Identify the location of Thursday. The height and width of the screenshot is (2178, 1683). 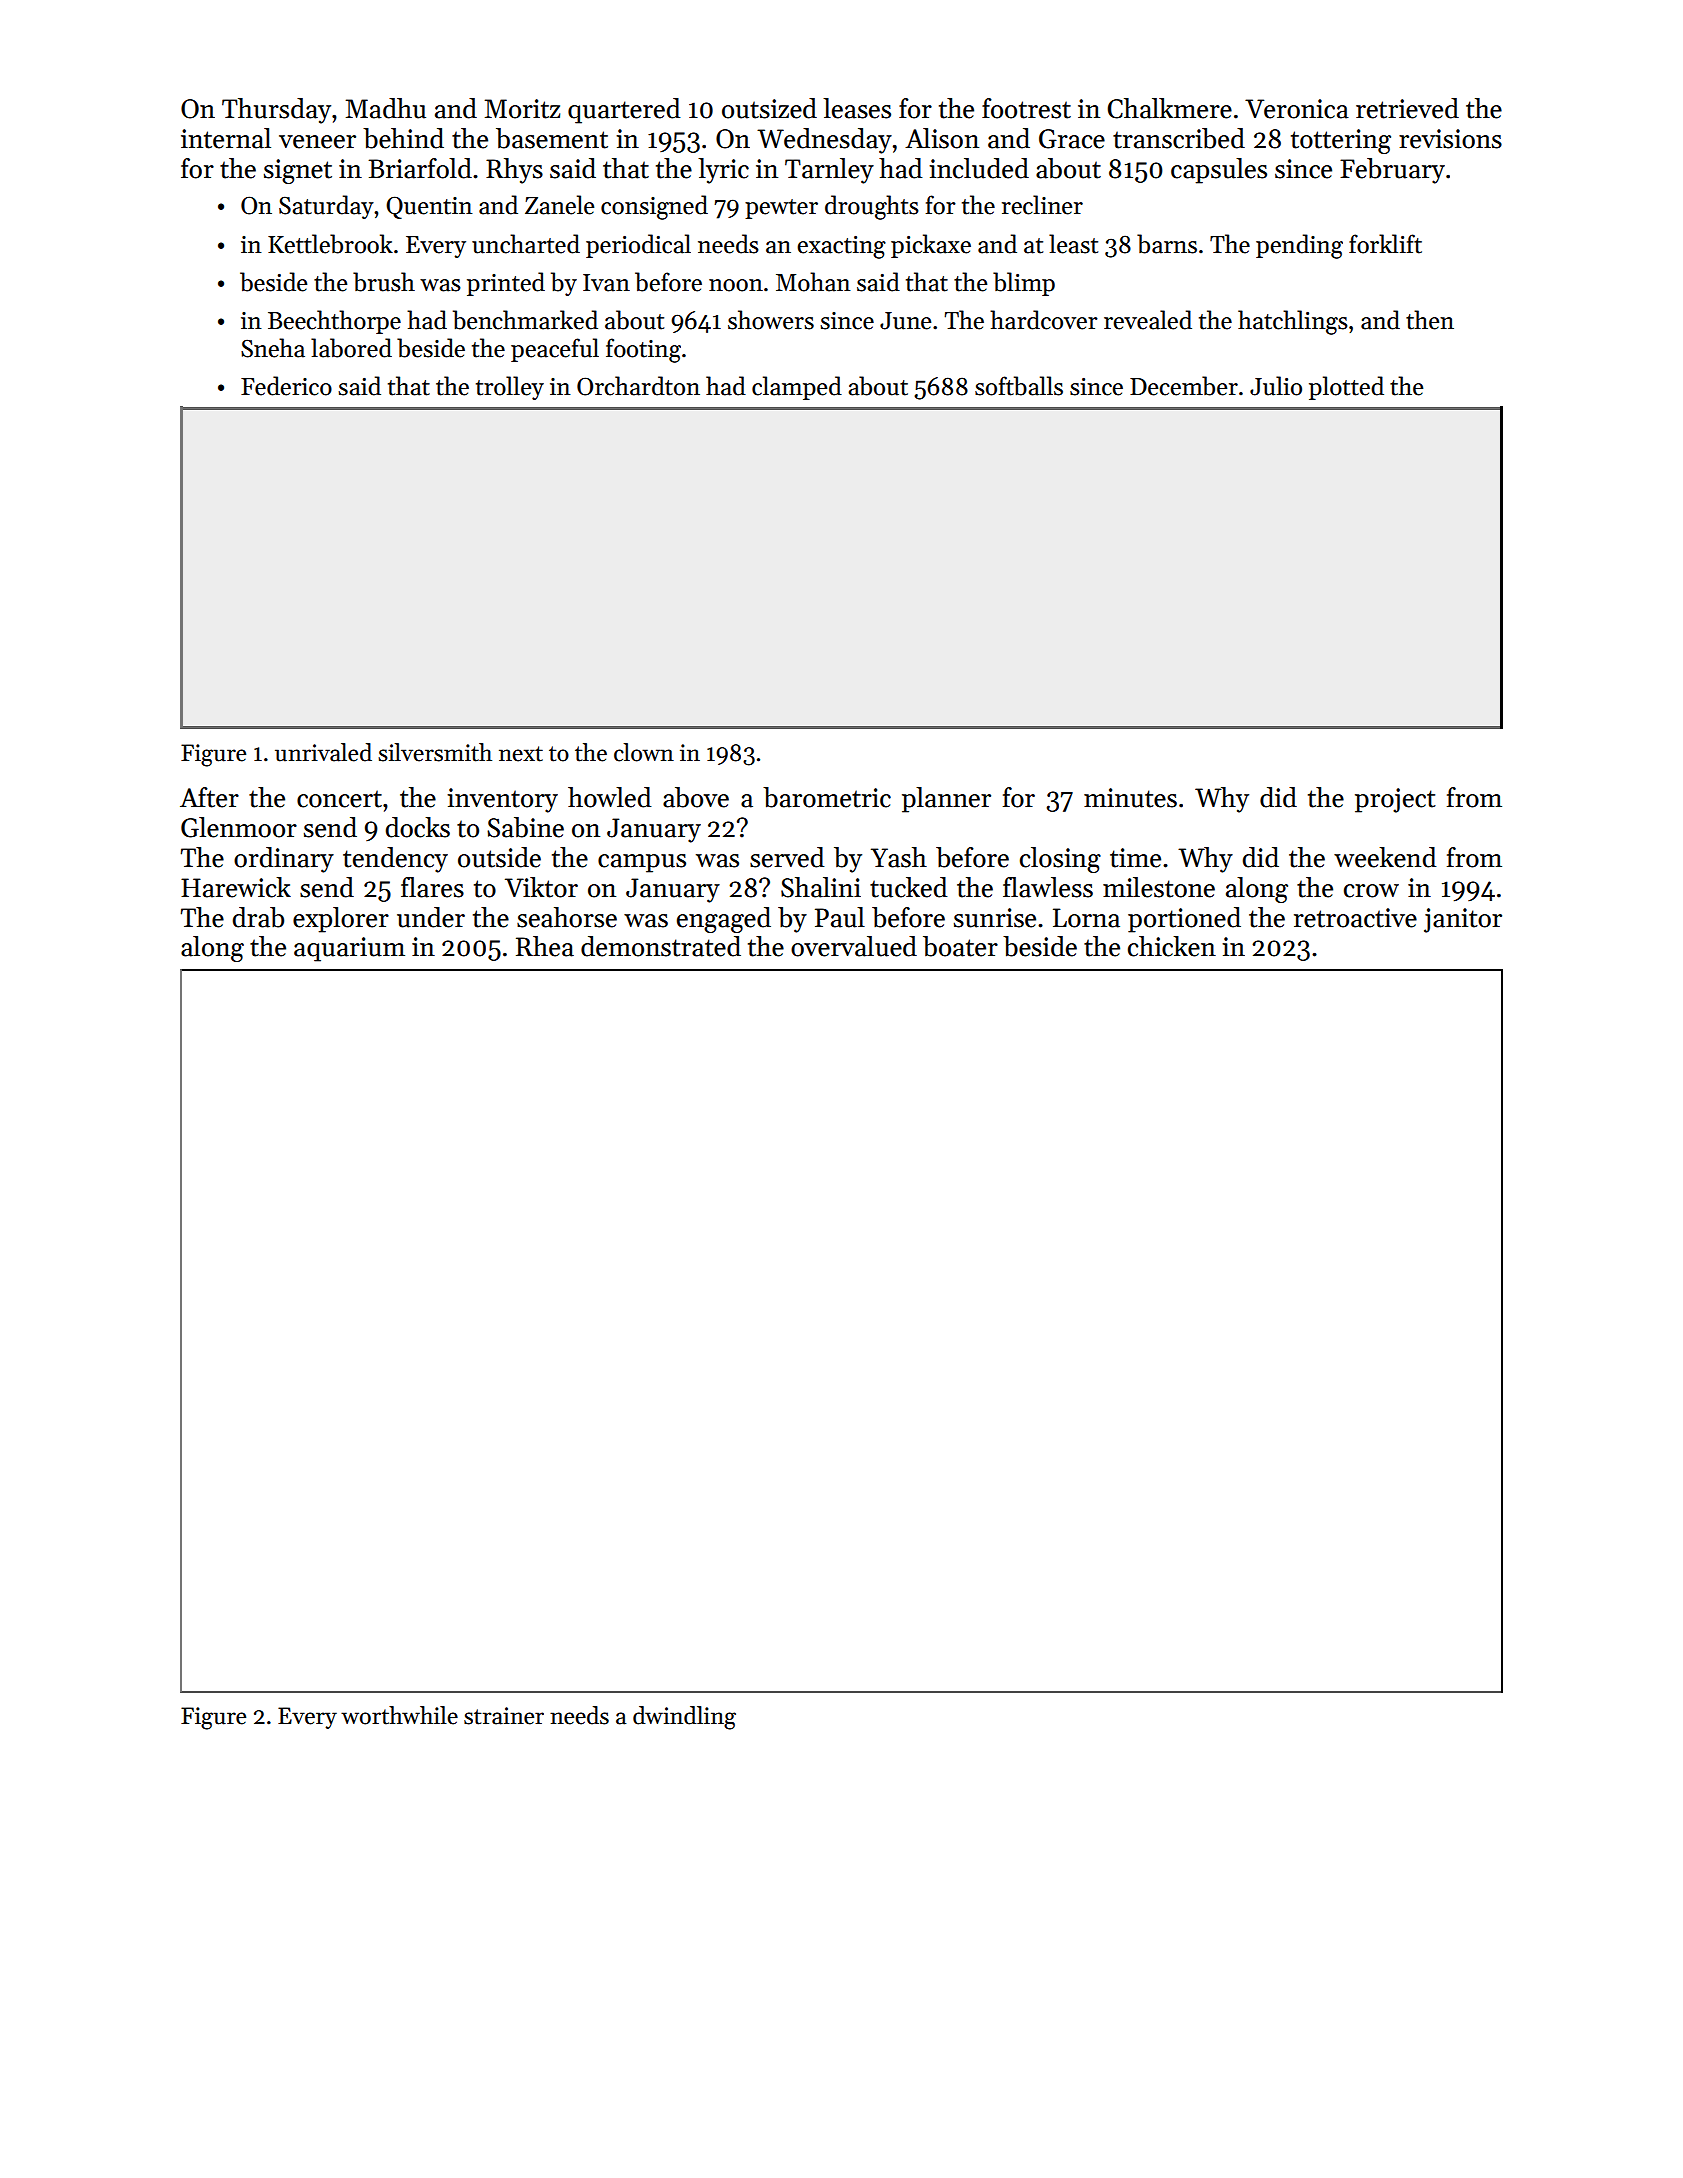
(276, 111).
